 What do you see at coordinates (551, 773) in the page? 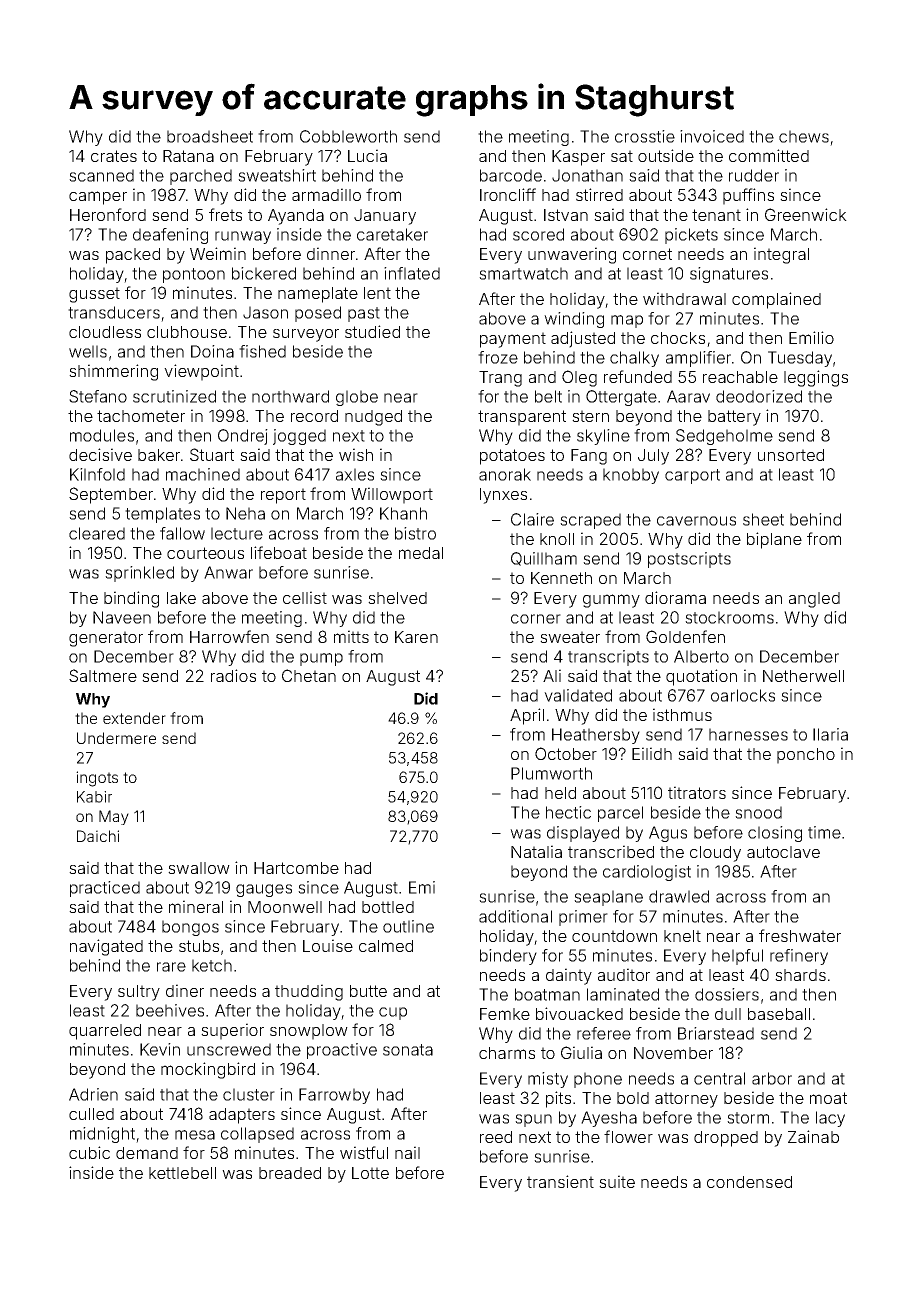
I see `Plumworth` at bounding box center [551, 773].
